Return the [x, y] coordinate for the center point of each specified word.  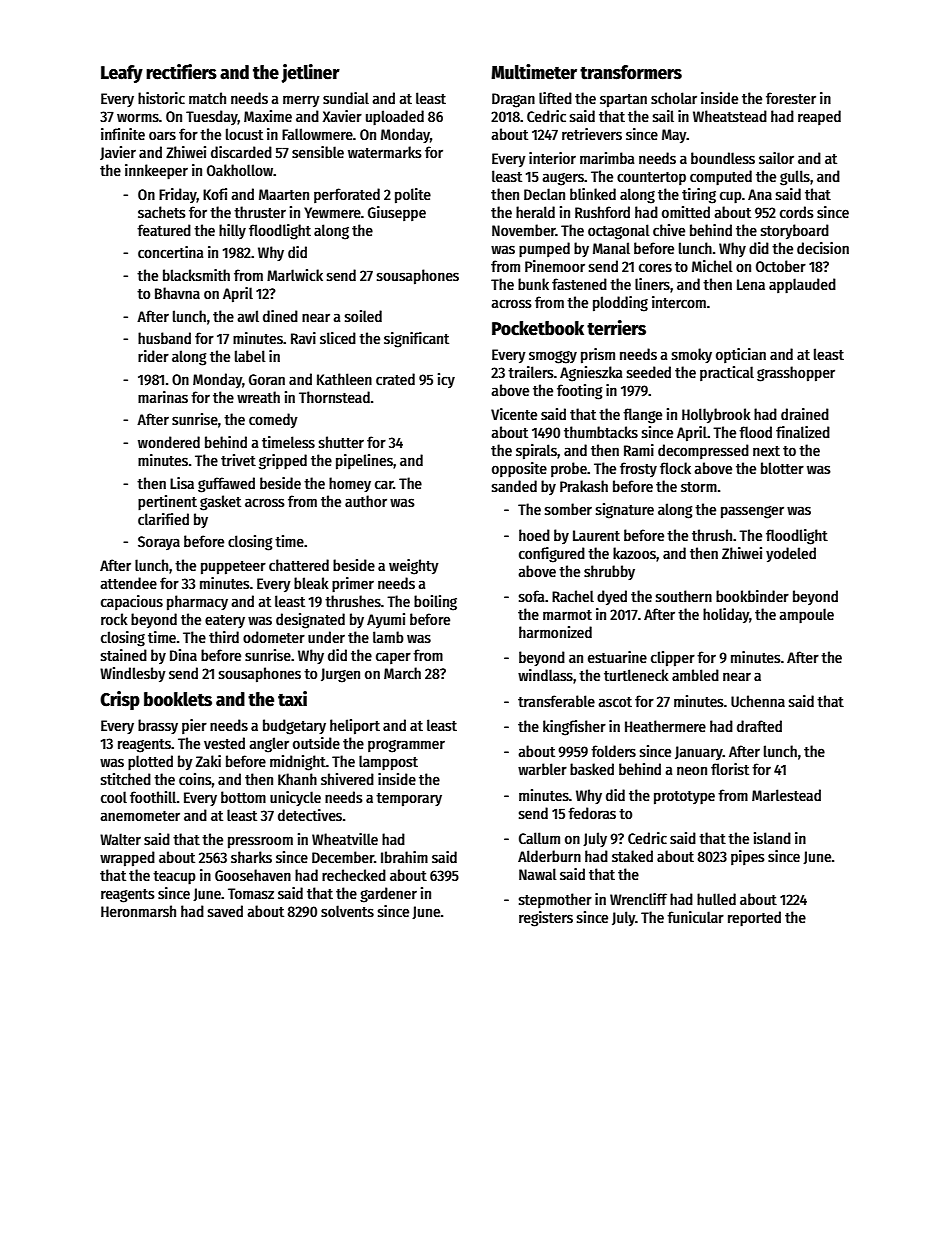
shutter [341, 442]
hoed [534, 535]
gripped [283, 462]
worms [138, 117]
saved [225, 911]
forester [791, 98]
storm [699, 487]
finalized [803, 432]
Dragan [513, 100]
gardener [388, 895]
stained [124, 655]
